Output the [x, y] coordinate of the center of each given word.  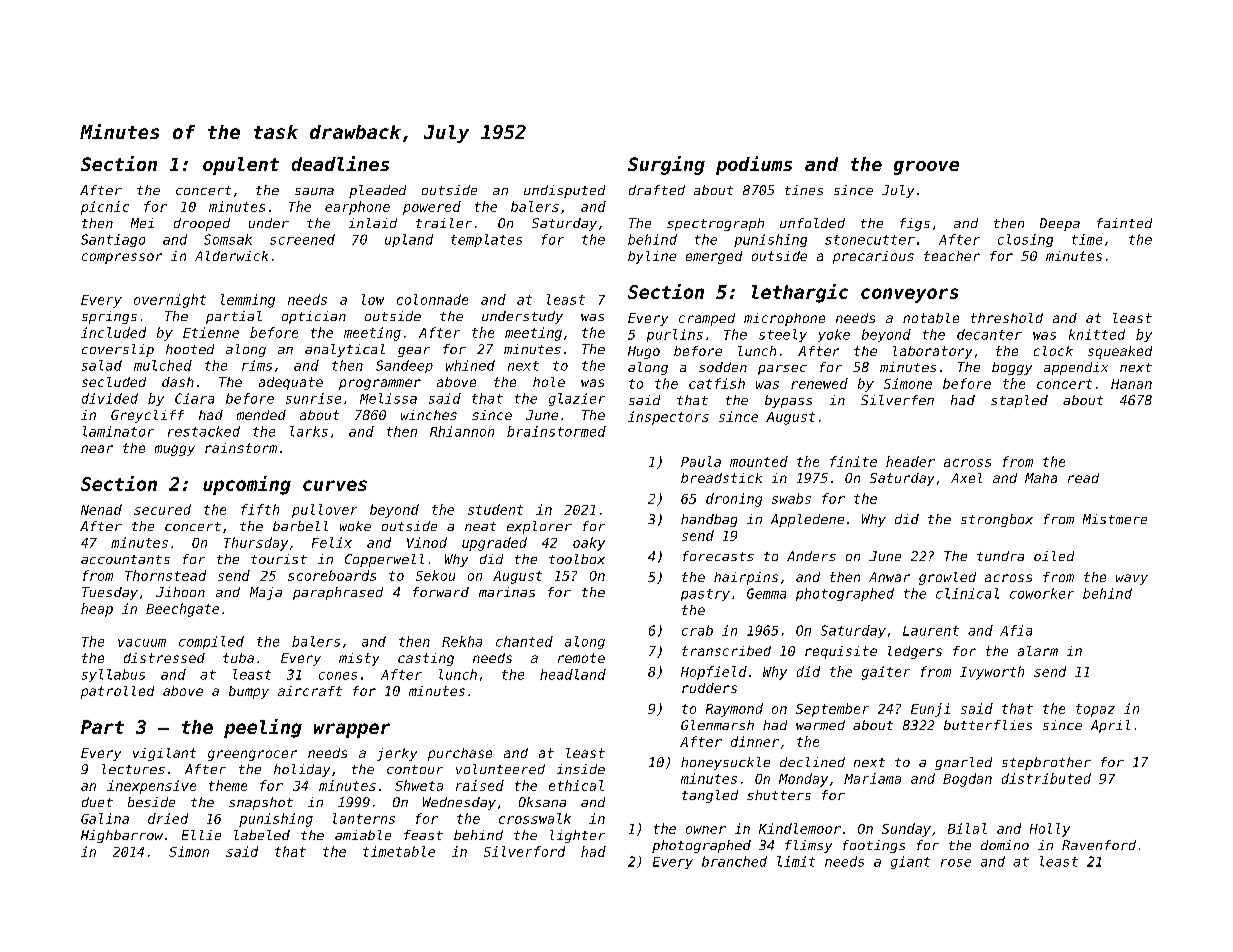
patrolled [117, 692]
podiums [754, 165]
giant [910, 862]
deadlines [340, 163]
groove [926, 168]
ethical [576, 785]
